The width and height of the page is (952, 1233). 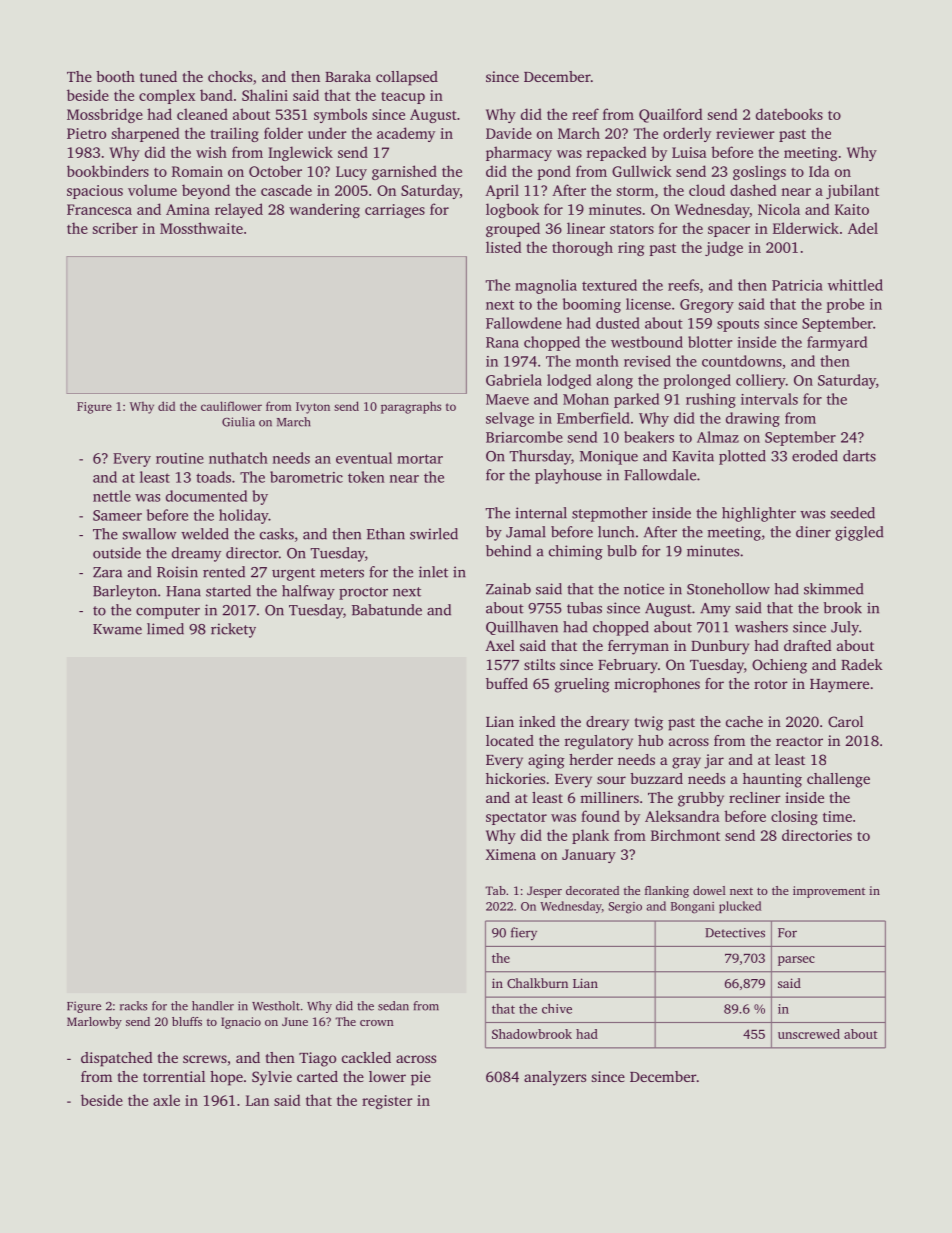 I want to click on regulatory, so click(x=599, y=742).
